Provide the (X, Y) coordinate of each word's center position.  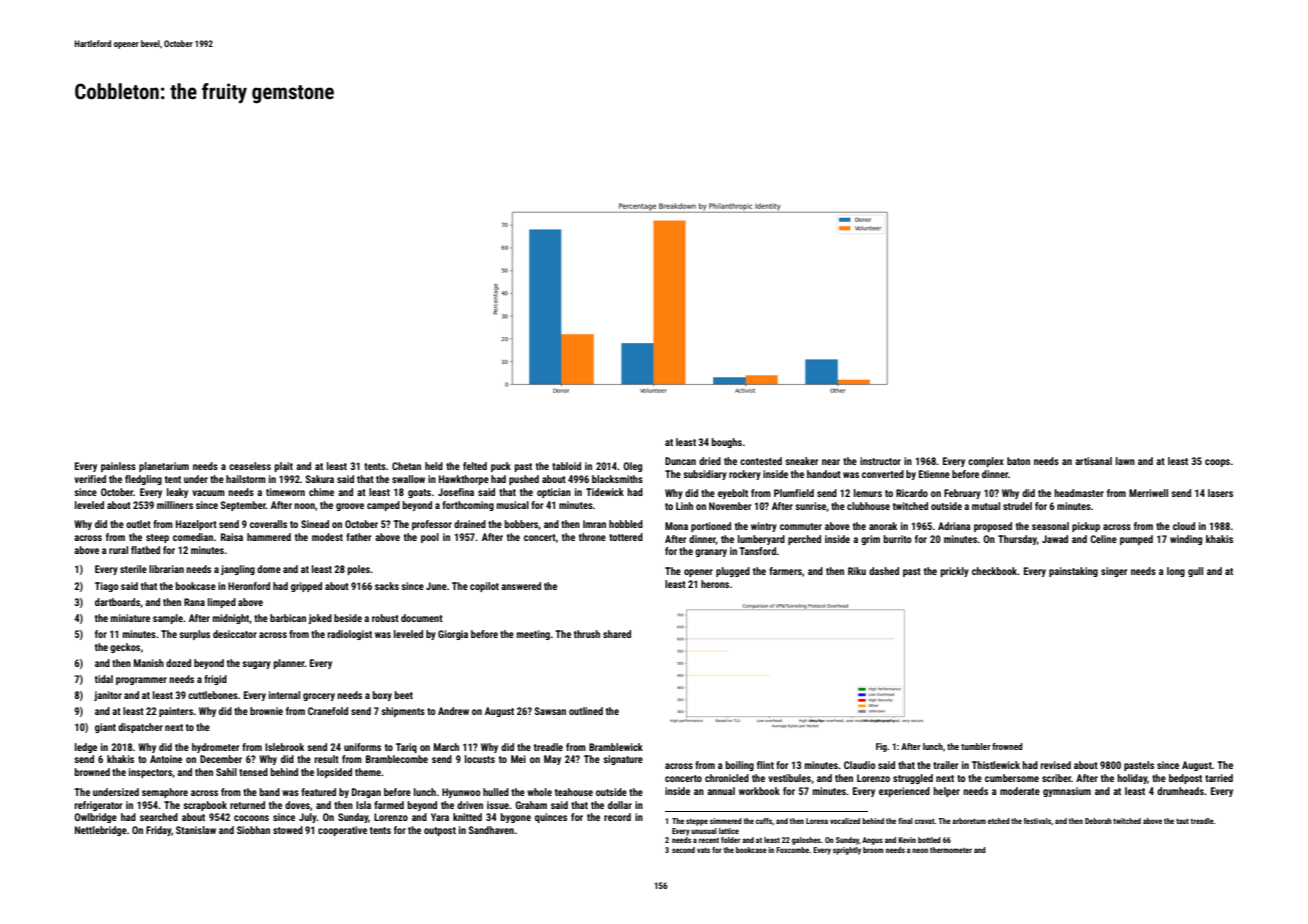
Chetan (406, 466)
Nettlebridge (101, 831)
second (683, 850)
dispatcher (140, 728)
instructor (880, 461)
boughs (727, 443)
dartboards (117, 602)
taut (1182, 821)
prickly (955, 572)
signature (623, 760)
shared (617, 634)
